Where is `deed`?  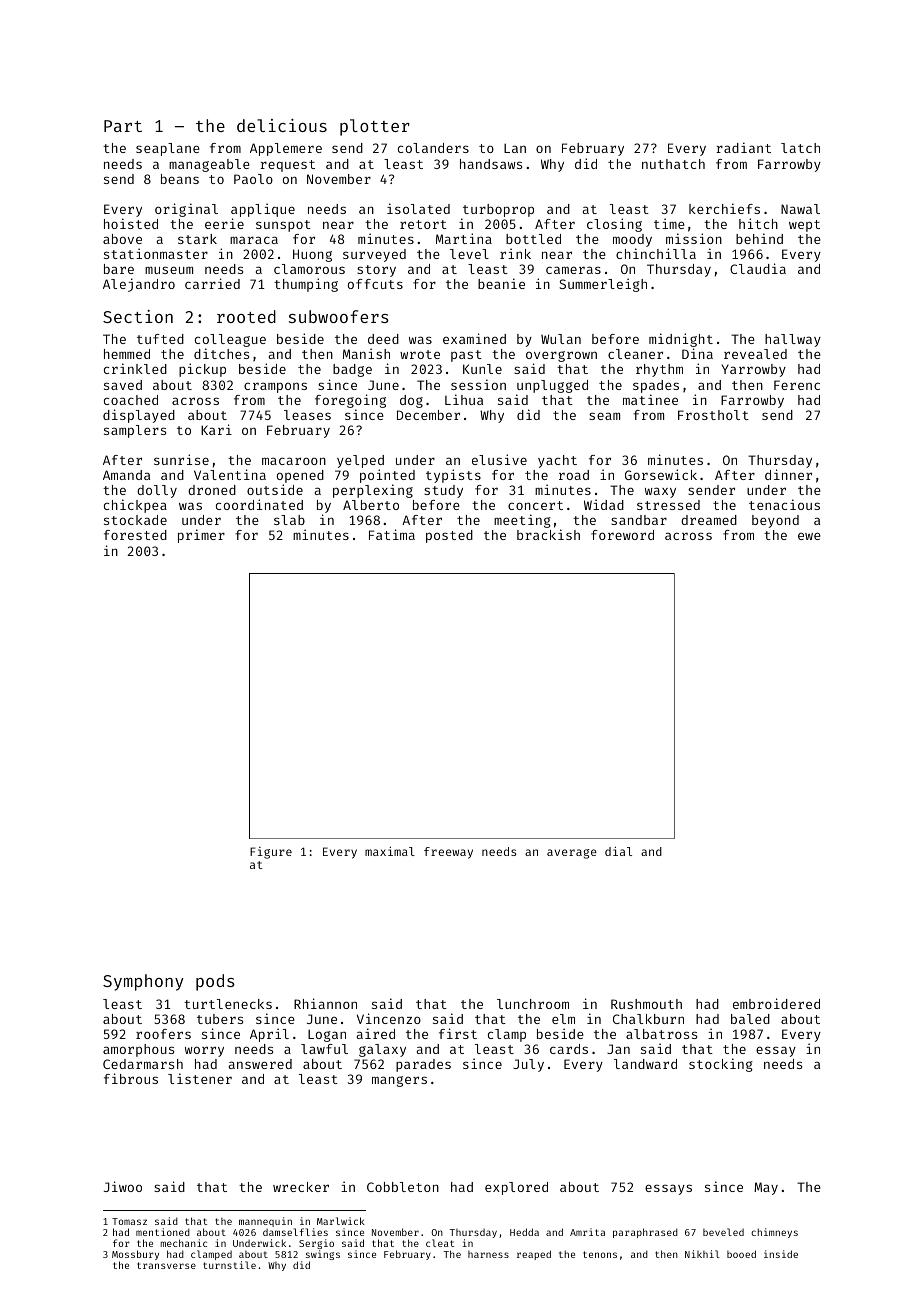 deed is located at coordinates (383, 339).
